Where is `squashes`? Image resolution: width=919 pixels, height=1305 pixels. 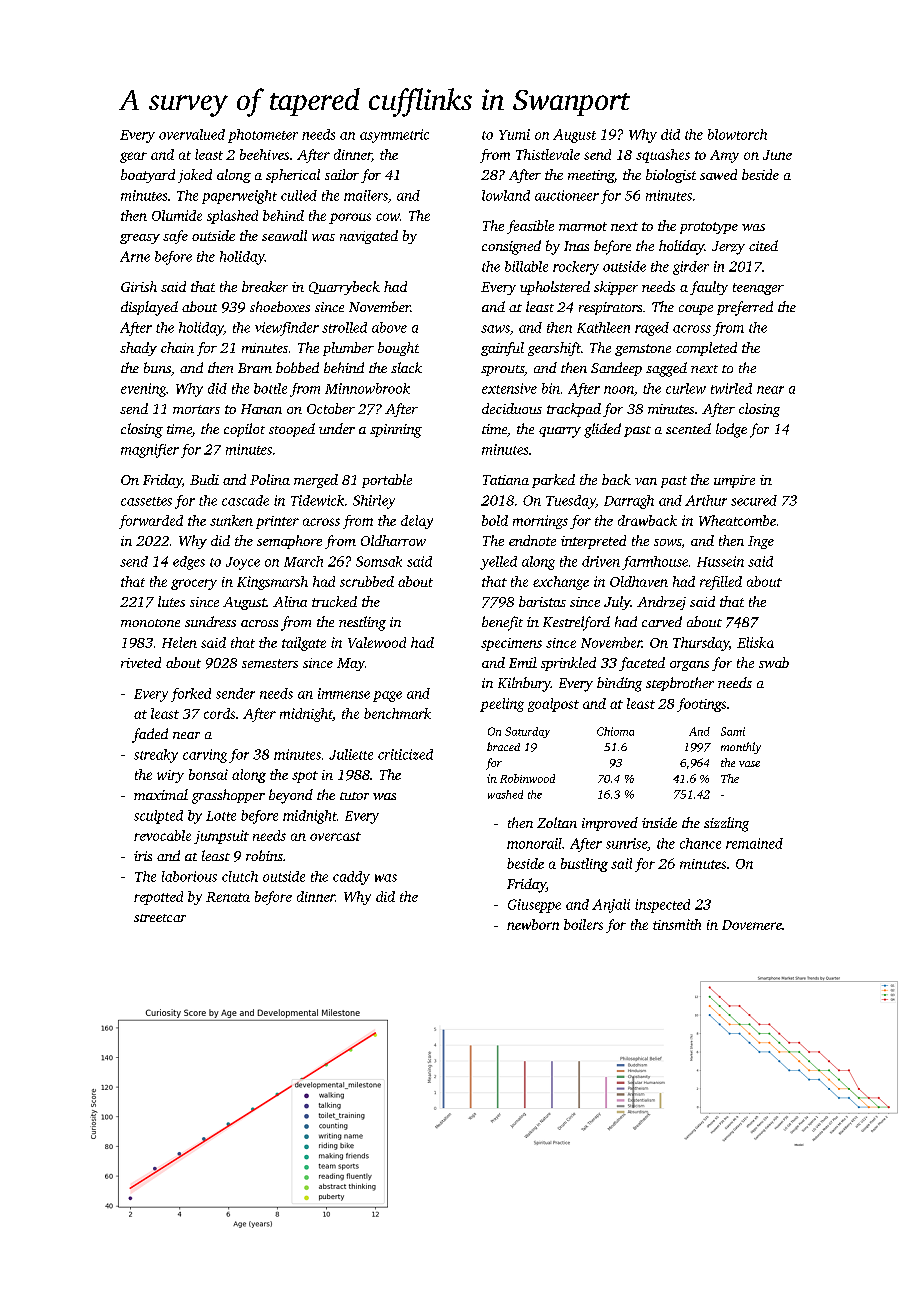
squashes is located at coordinates (663, 156).
